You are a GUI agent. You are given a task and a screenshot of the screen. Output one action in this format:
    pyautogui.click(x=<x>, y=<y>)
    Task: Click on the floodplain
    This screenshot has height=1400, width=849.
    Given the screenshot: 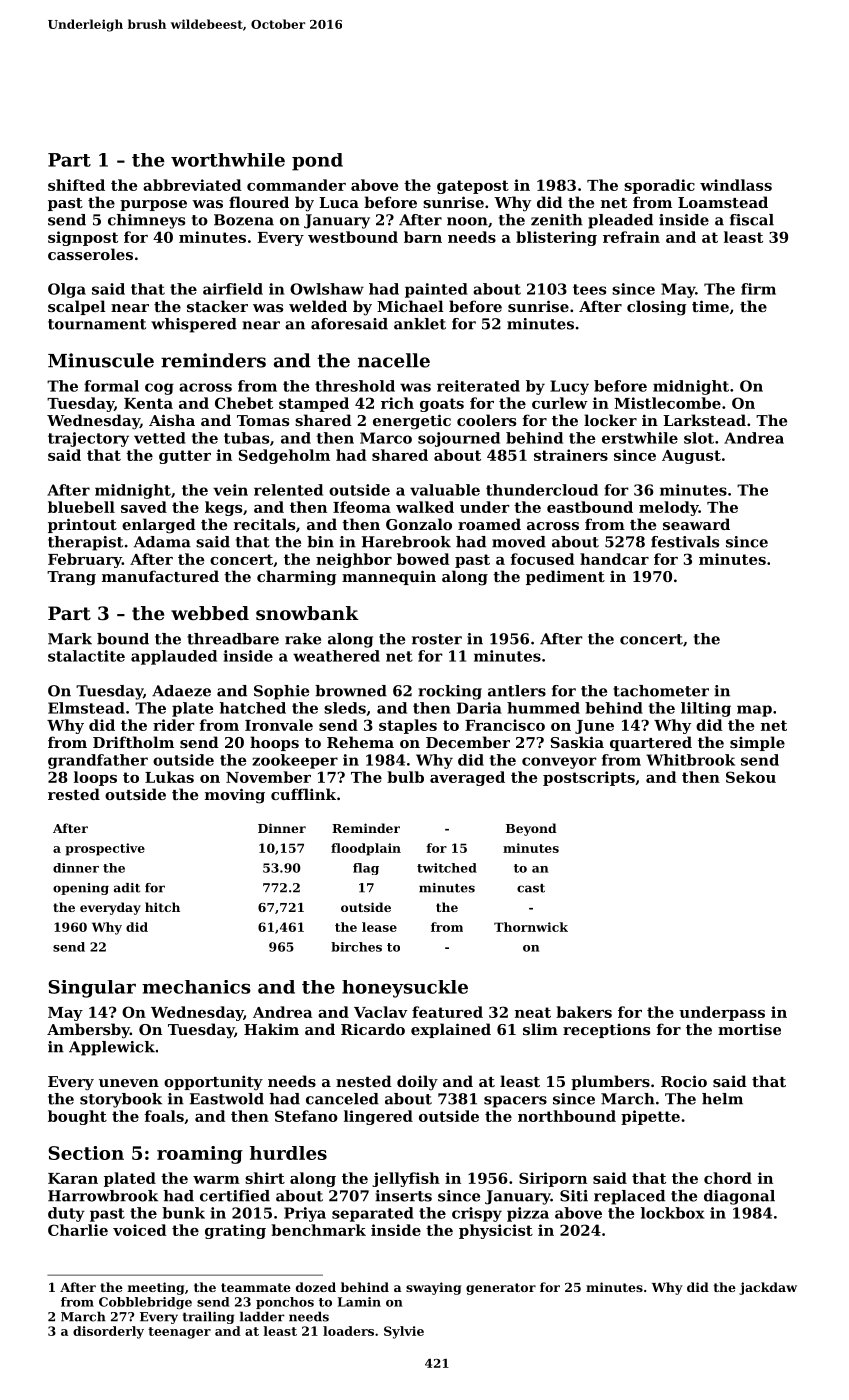 What is the action you would take?
    pyautogui.click(x=366, y=849)
